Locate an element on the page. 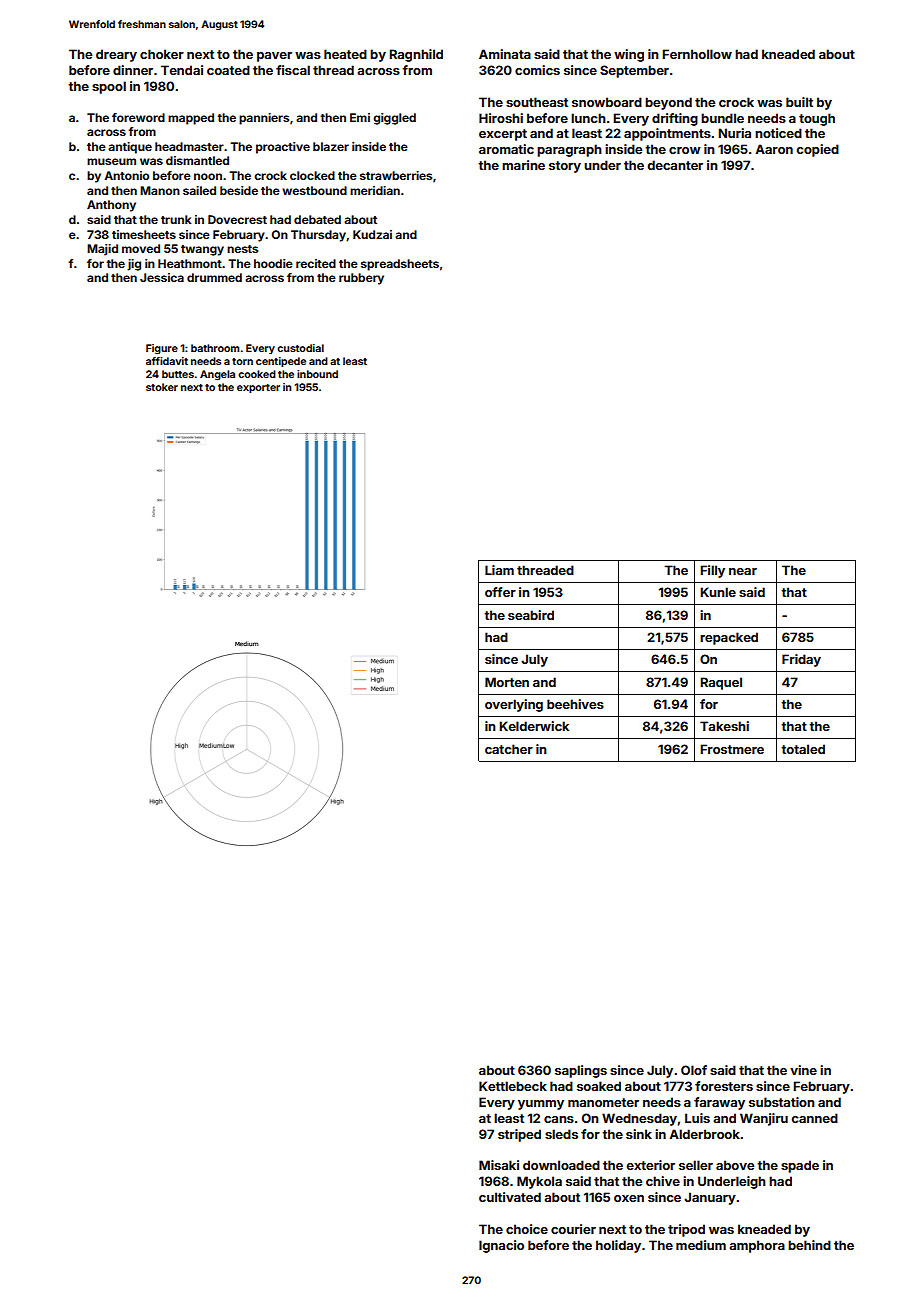 This document has height=1308, width=924. near is located at coordinates (743, 571).
